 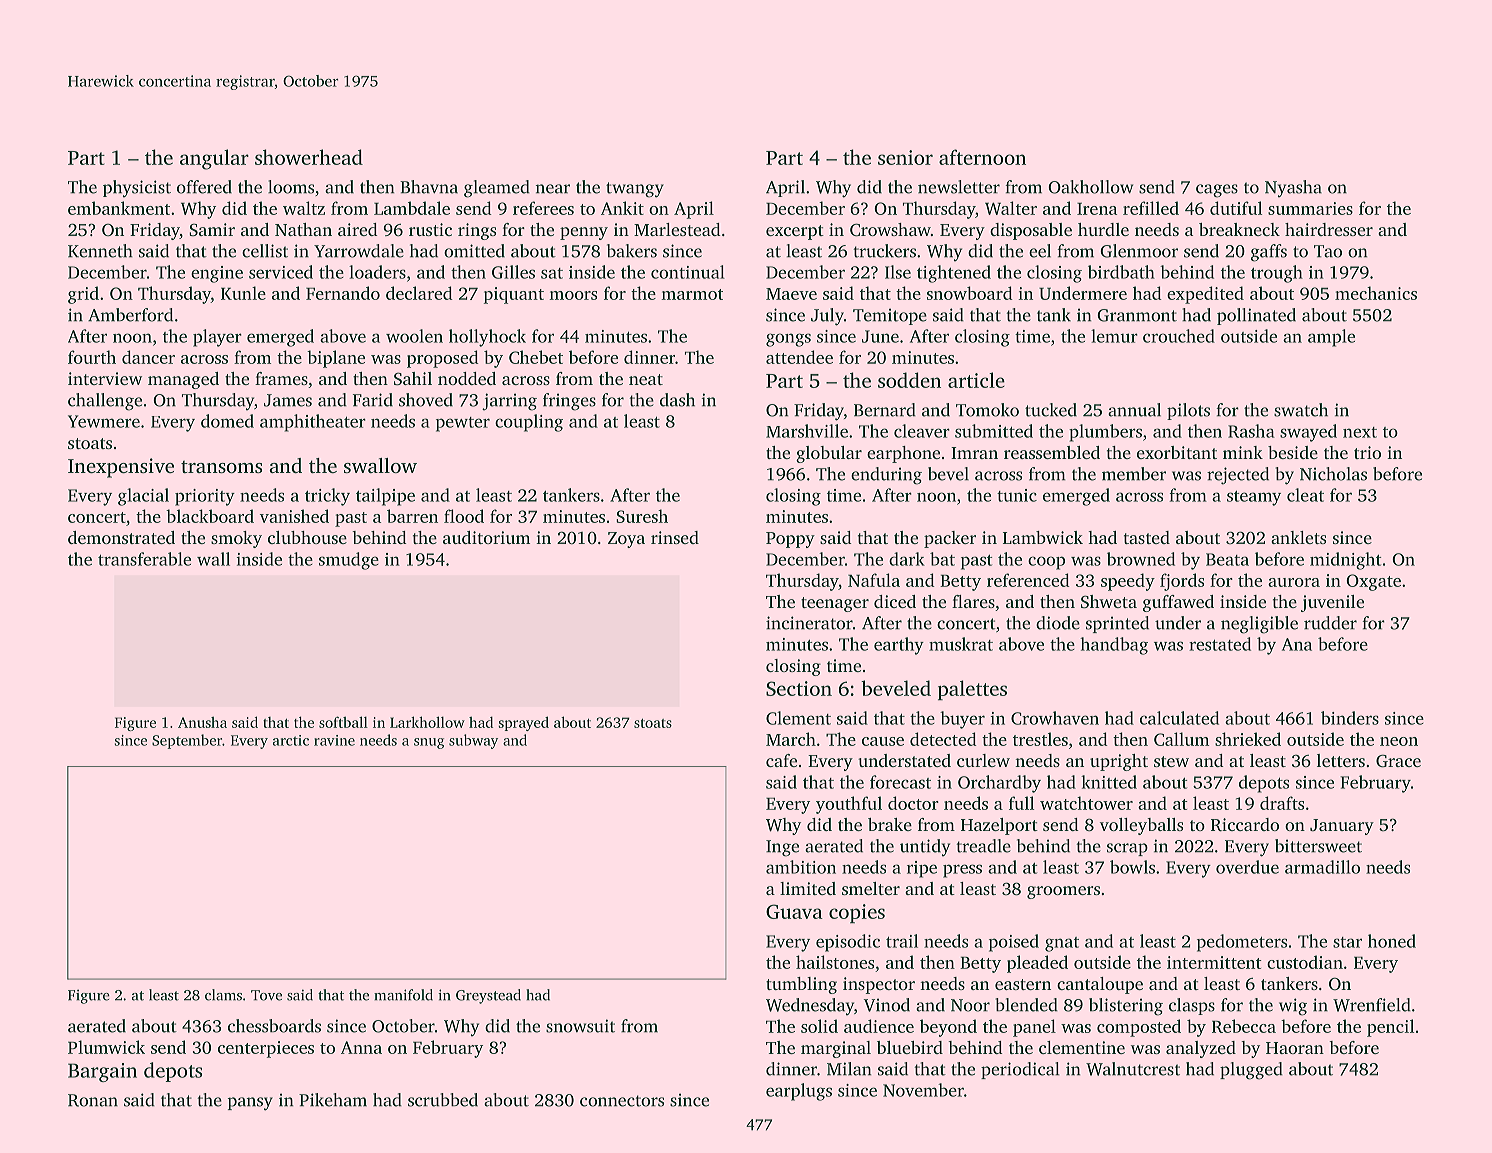 What do you see at coordinates (1134, 474) in the image?
I see `member` at bounding box center [1134, 474].
